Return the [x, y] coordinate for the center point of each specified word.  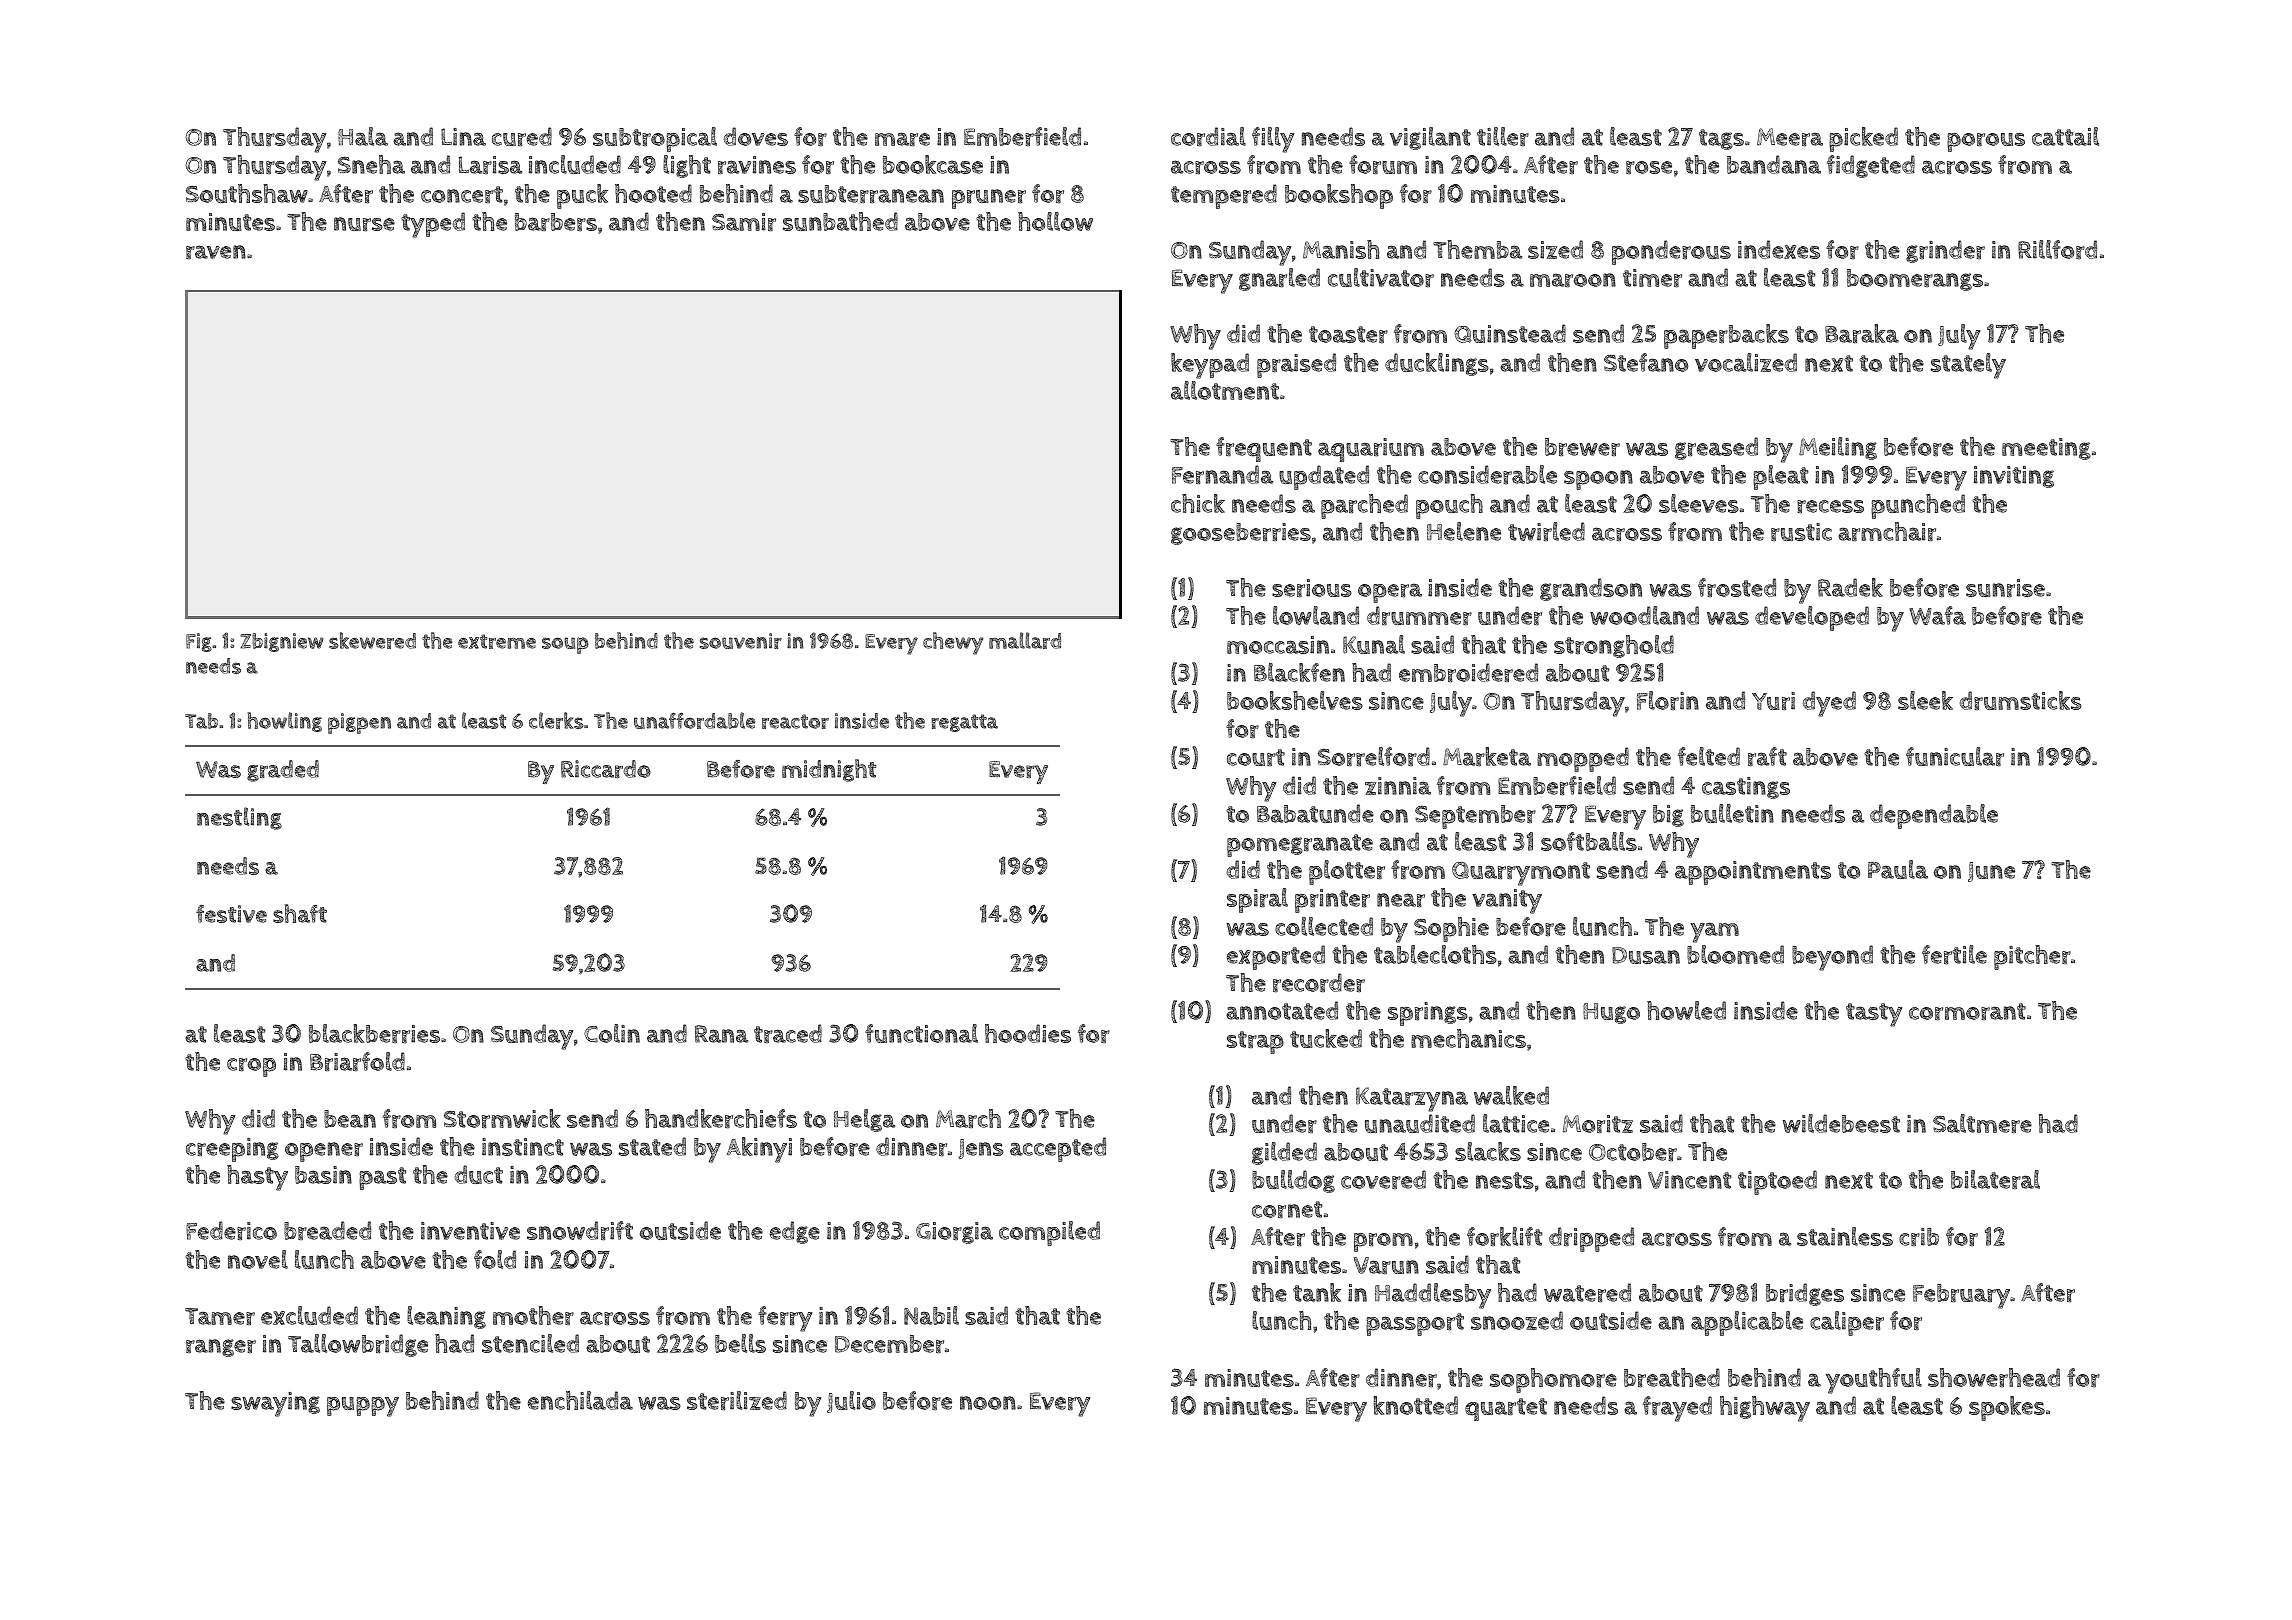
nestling [239, 818]
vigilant [1430, 138]
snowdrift [580, 1230]
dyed [1829, 704]
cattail [2065, 136]
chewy [953, 643]
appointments [1753, 873]
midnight [829, 770]
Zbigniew [282, 642]
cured [522, 136]
